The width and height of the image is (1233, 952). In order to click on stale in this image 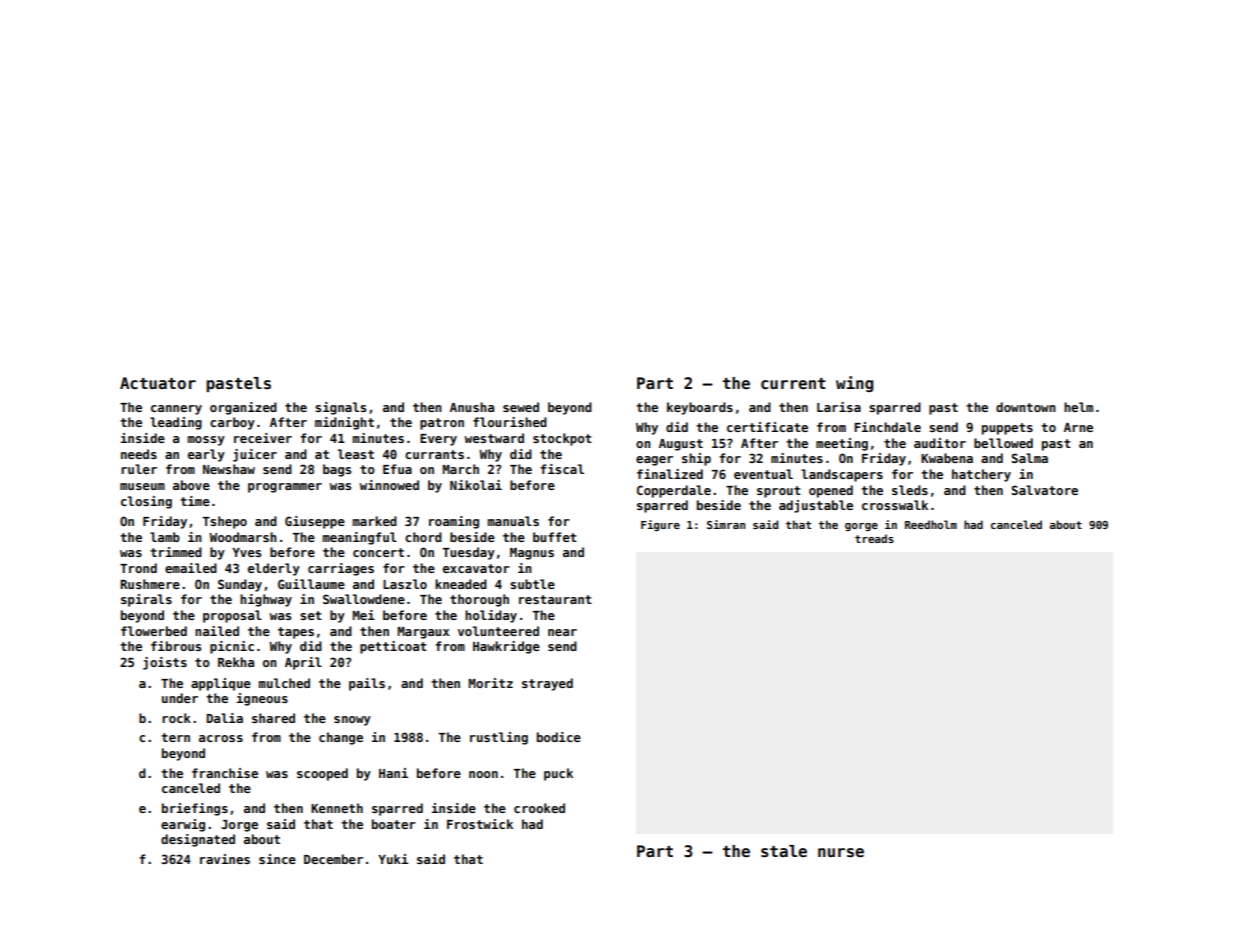, I will do `click(784, 851)`.
